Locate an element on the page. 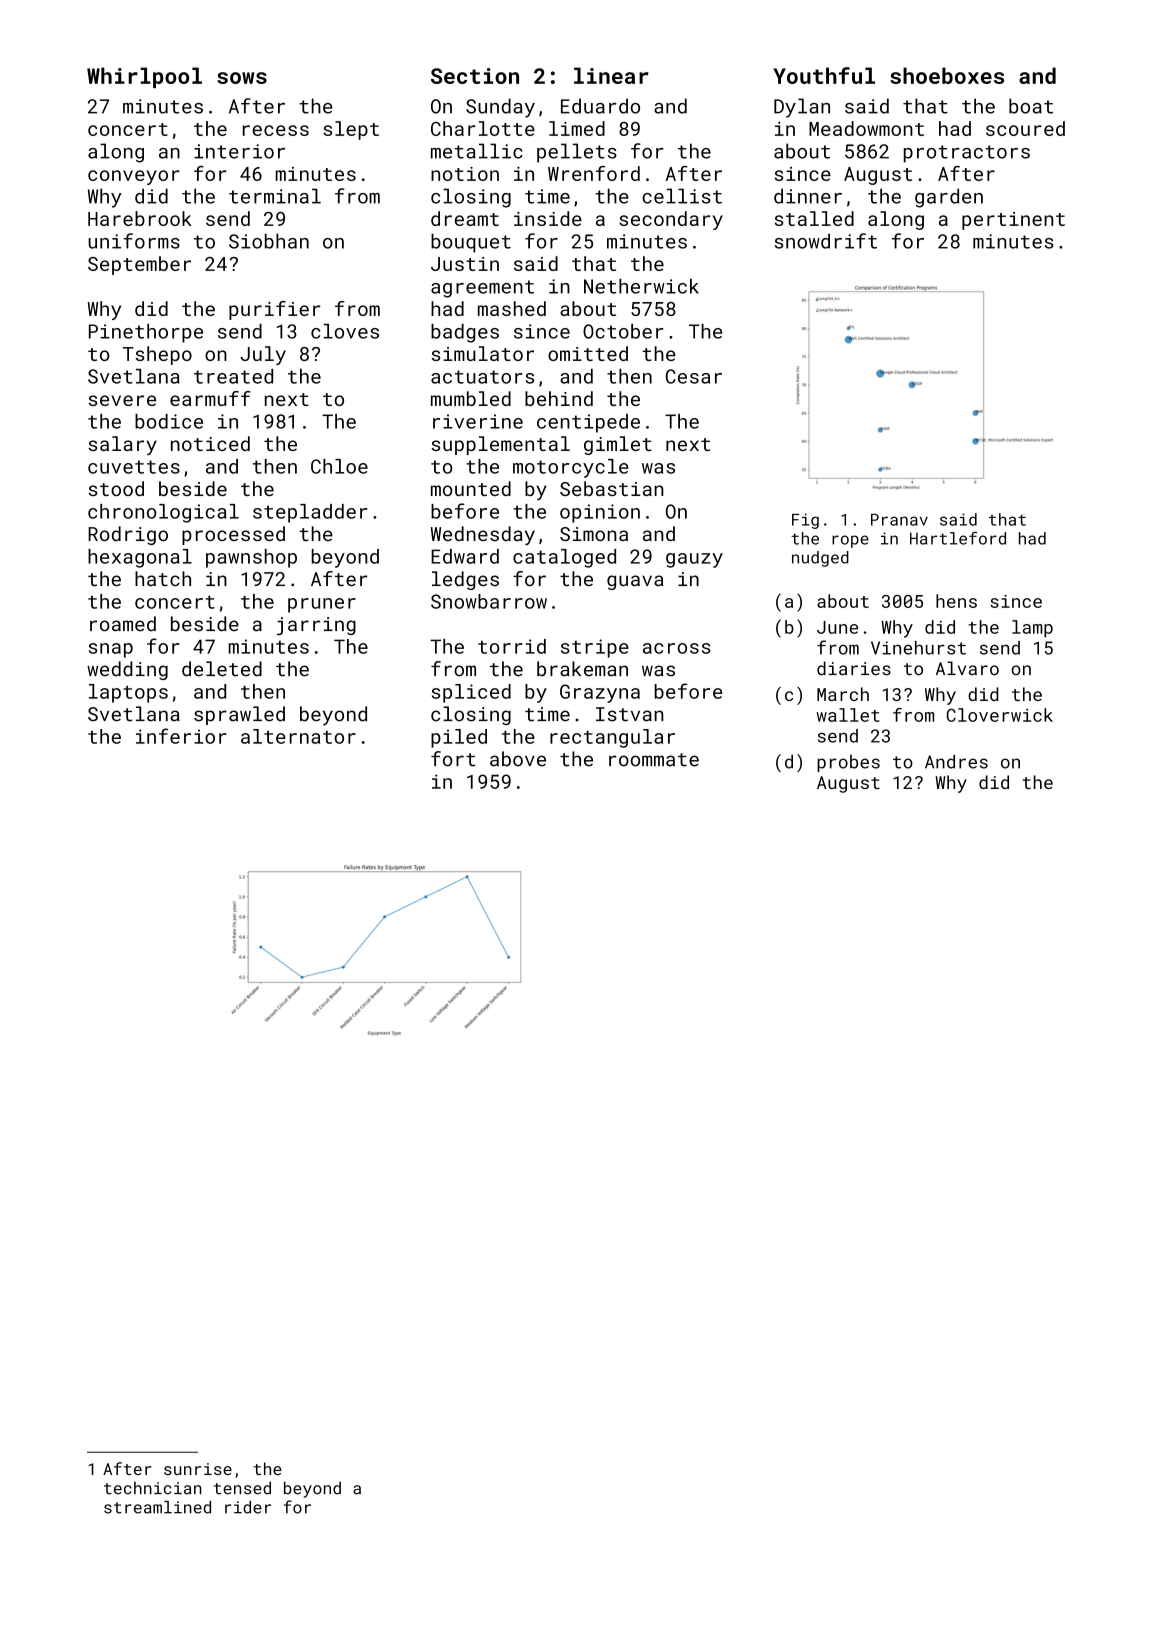 The width and height of the image is (1165, 1648). technician is located at coordinates (153, 1488).
